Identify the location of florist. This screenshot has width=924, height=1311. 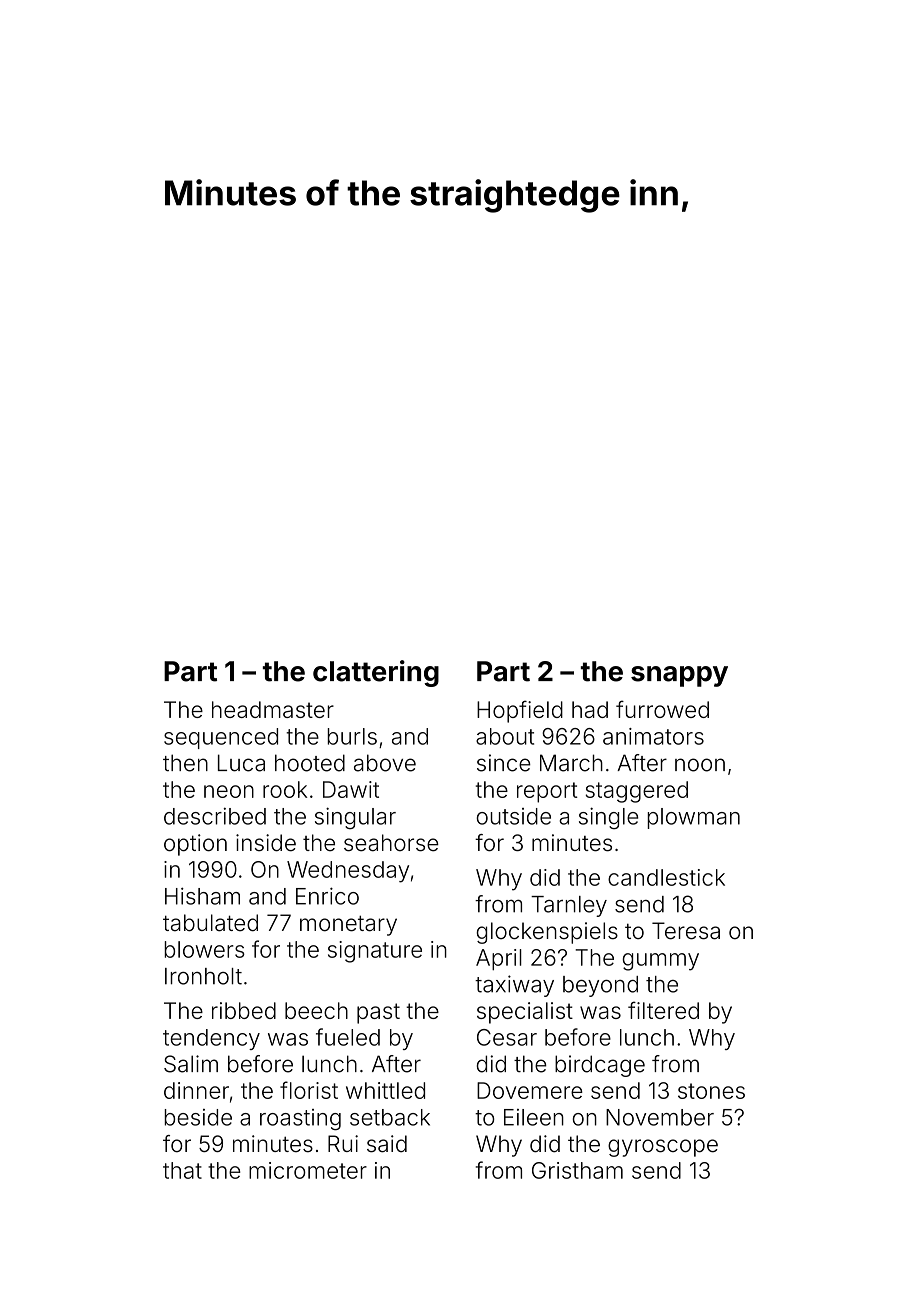
(309, 1090).
